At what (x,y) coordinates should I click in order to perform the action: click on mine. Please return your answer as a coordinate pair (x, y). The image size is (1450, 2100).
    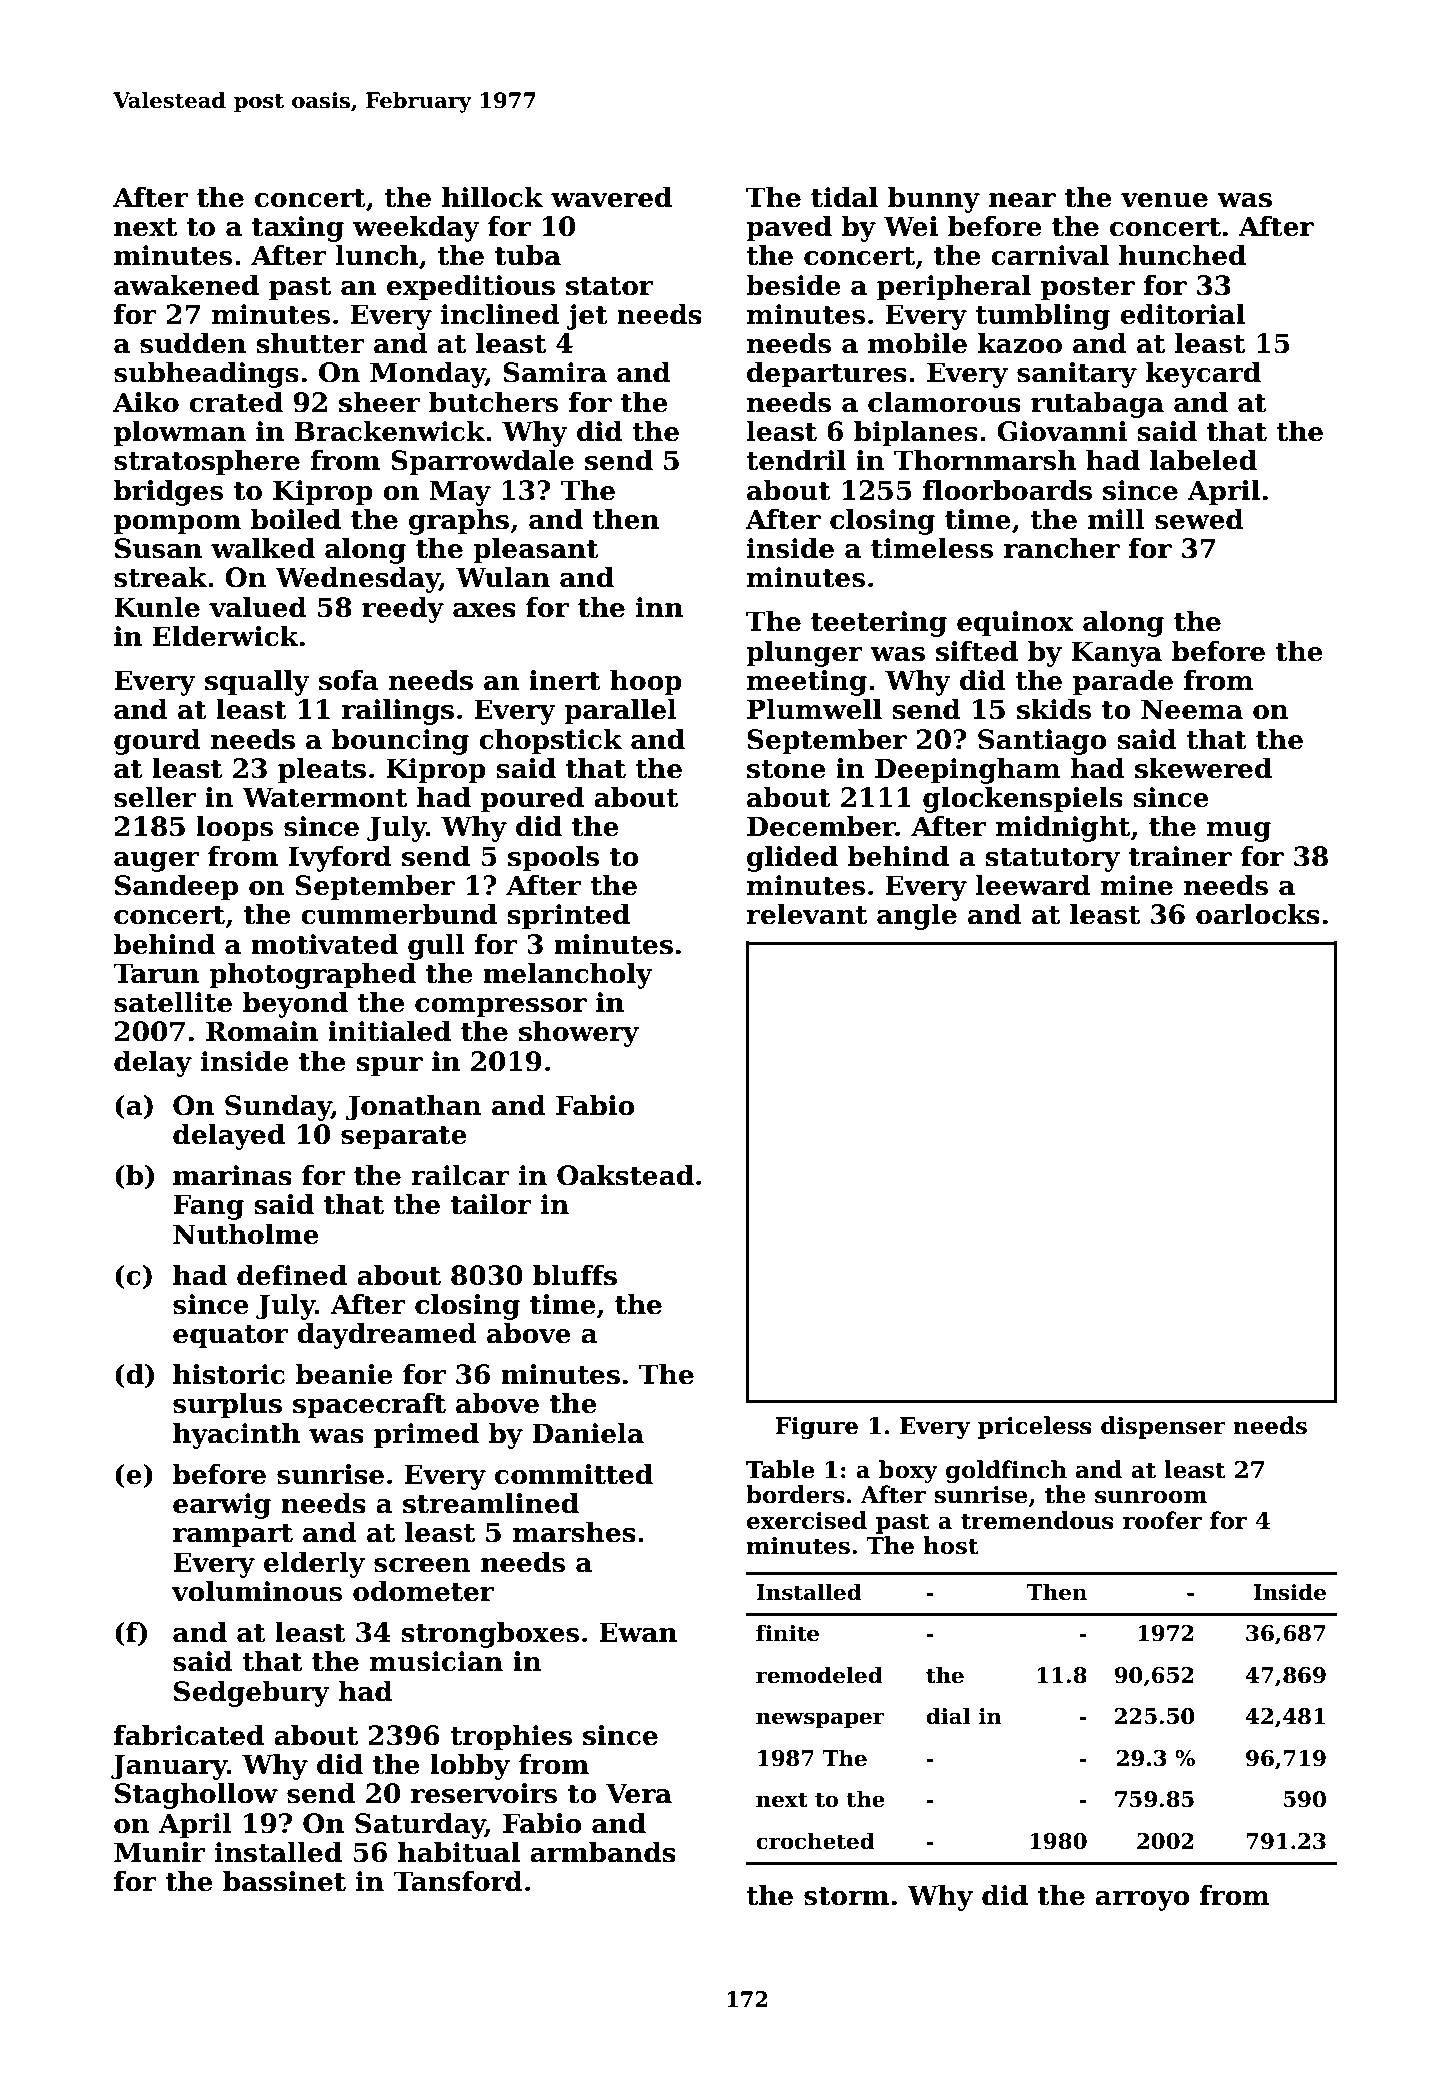
    Looking at the image, I should click on (1137, 885).
